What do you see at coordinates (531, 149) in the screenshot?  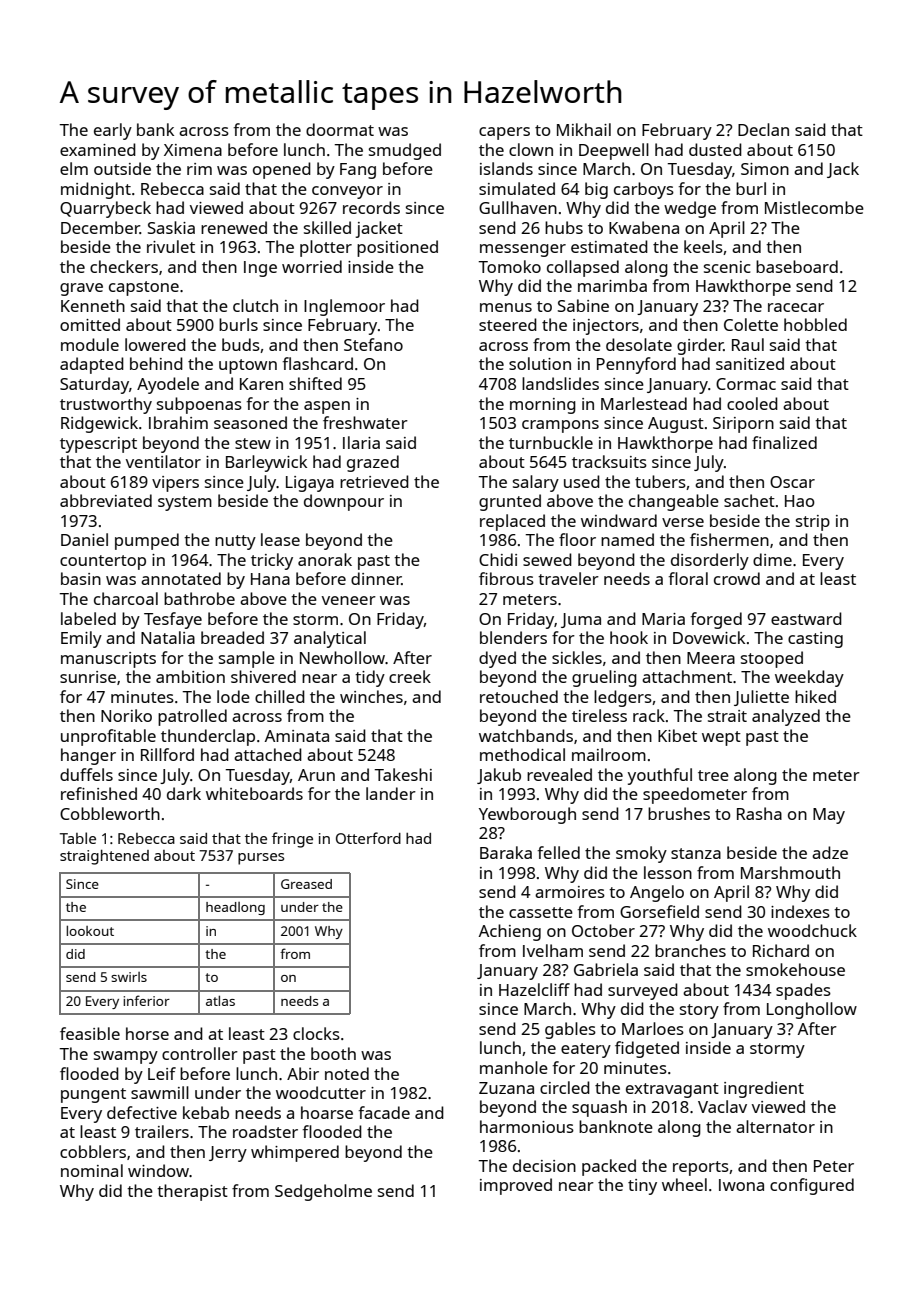 I see `clown` at bounding box center [531, 149].
